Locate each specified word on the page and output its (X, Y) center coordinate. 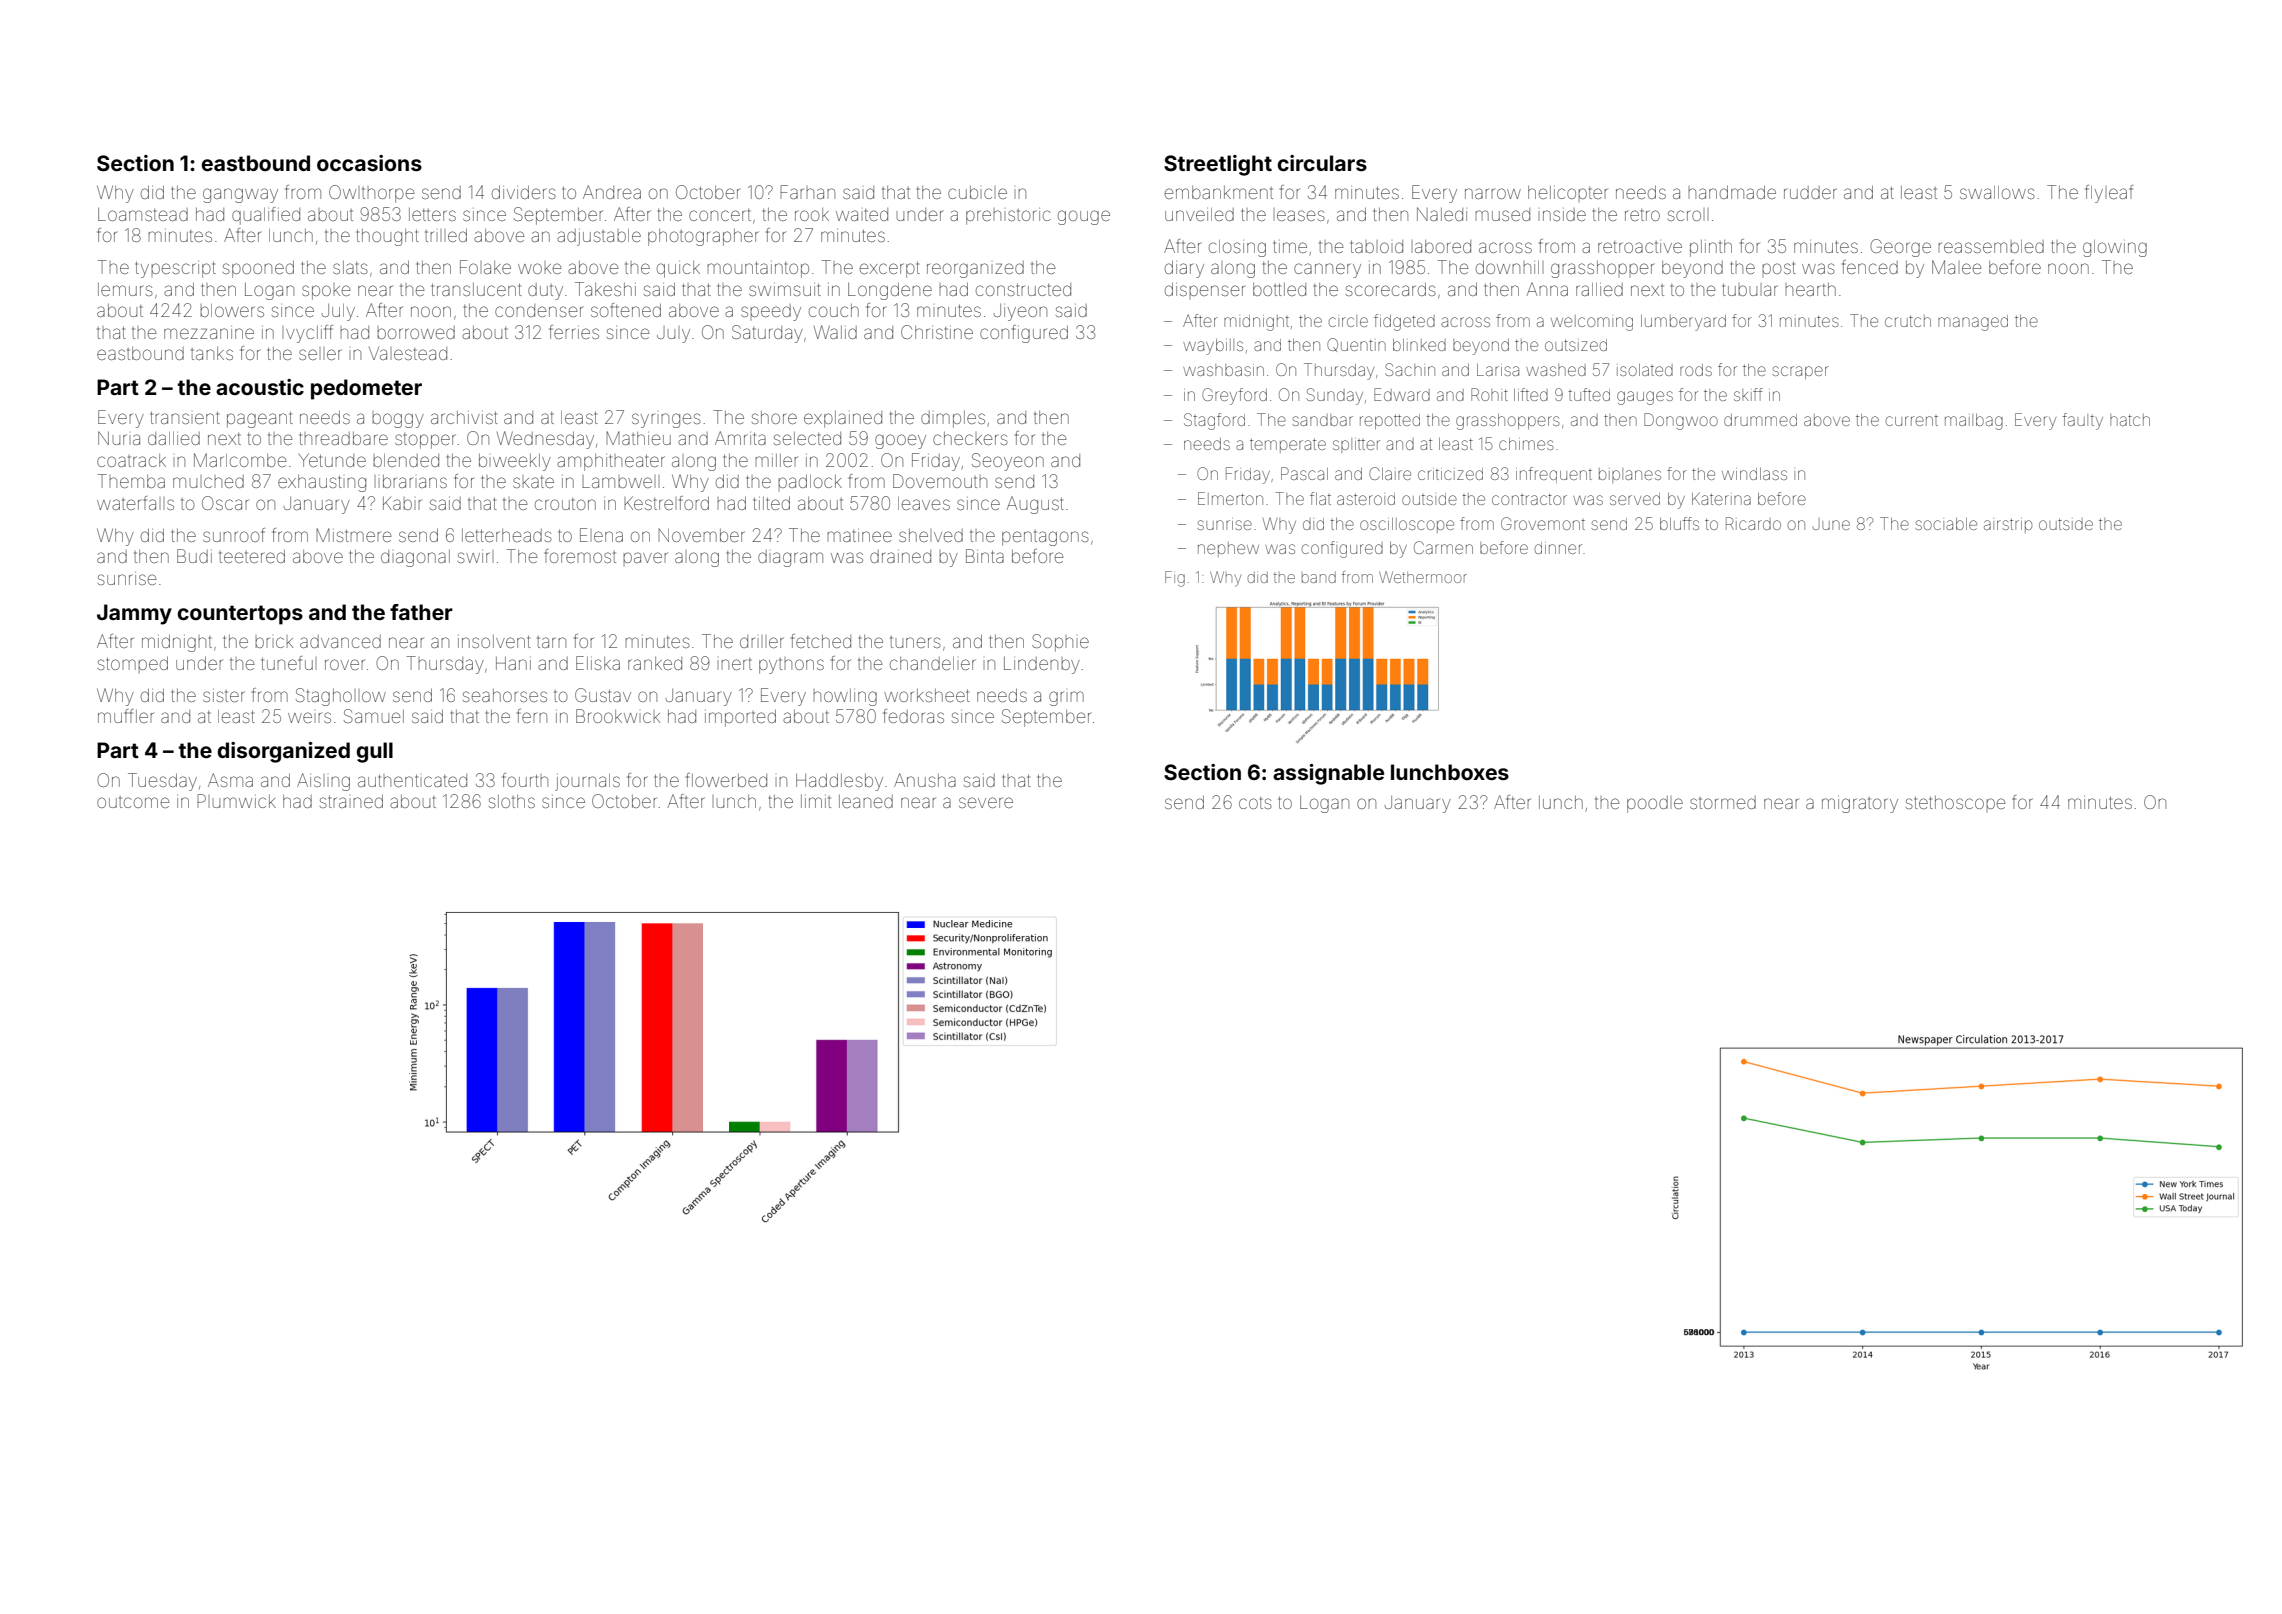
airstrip (2008, 525)
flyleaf (2109, 194)
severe (986, 802)
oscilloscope (1407, 525)
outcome (133, 802)
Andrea (612, 192)
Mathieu (638, 438)
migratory (1860, 804)
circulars (1322, 163)
